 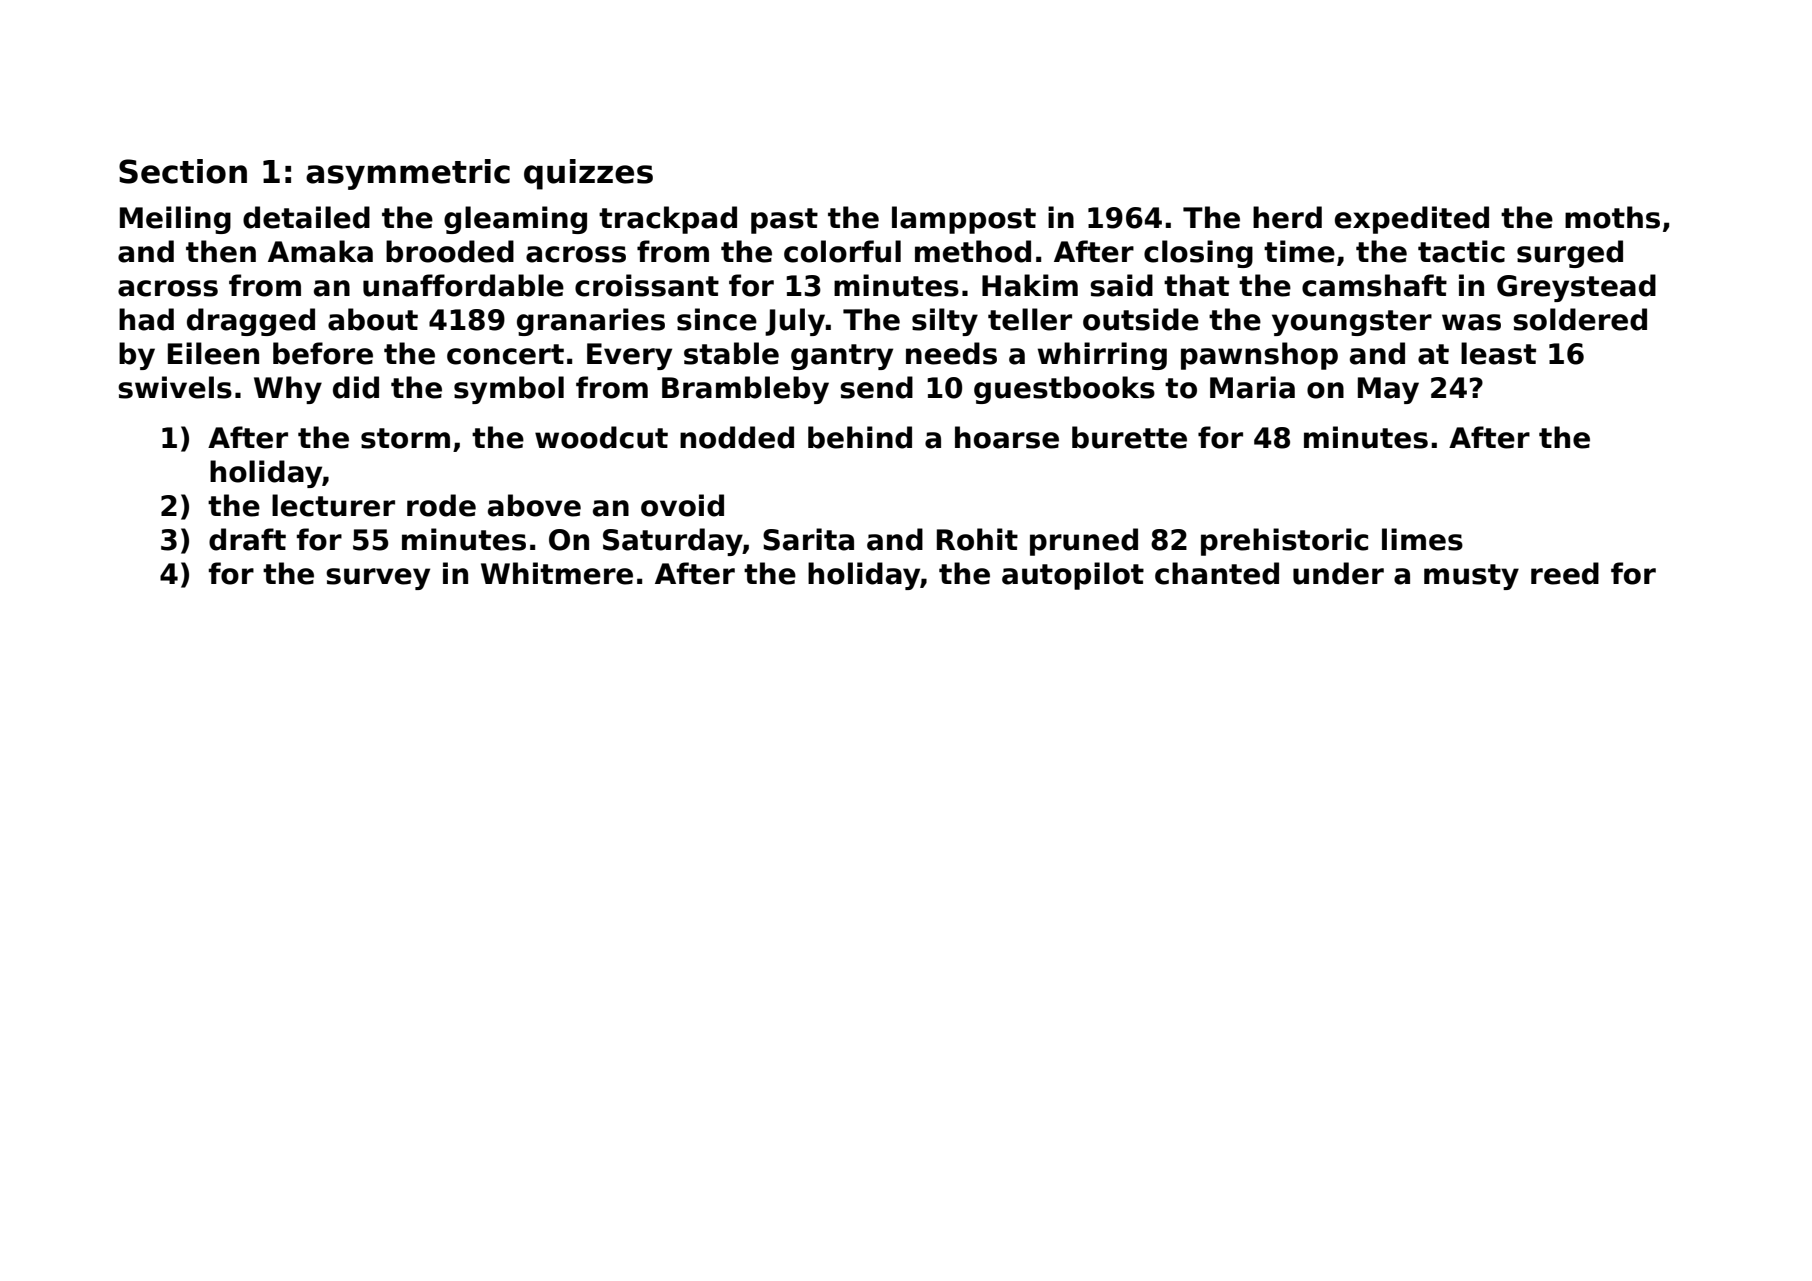 What do you see at coordinates (463, 285) in the image?
I see `unaffordable` at bounding box center [463, 285].
